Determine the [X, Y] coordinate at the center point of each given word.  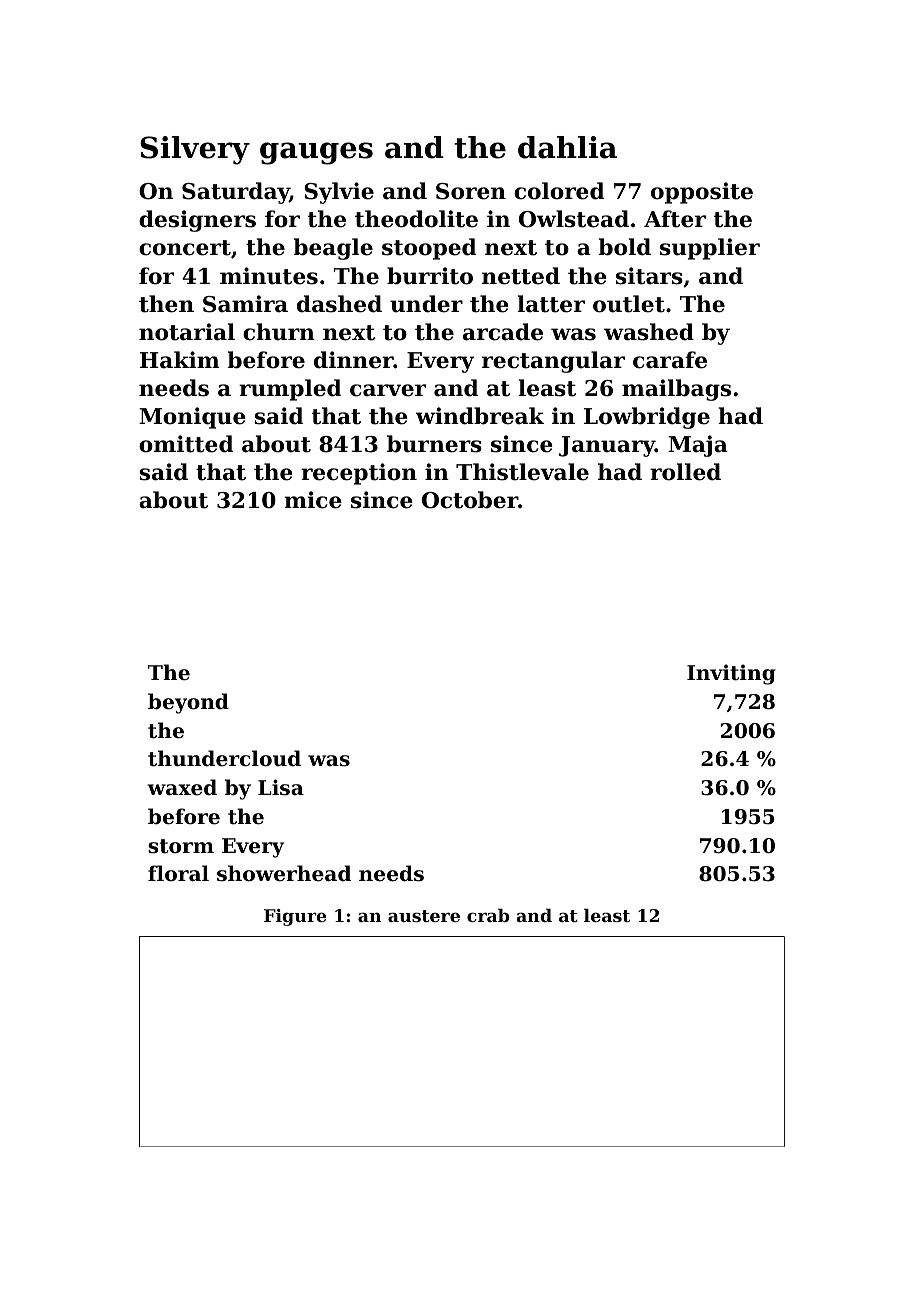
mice [313, 500]
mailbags [676, 390]
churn [279, 332]
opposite [702, 193]
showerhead [284, 873]
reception [359, 474]
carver [388, 390]
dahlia [567, 147]
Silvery [195, 150]
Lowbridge [647, 418]
